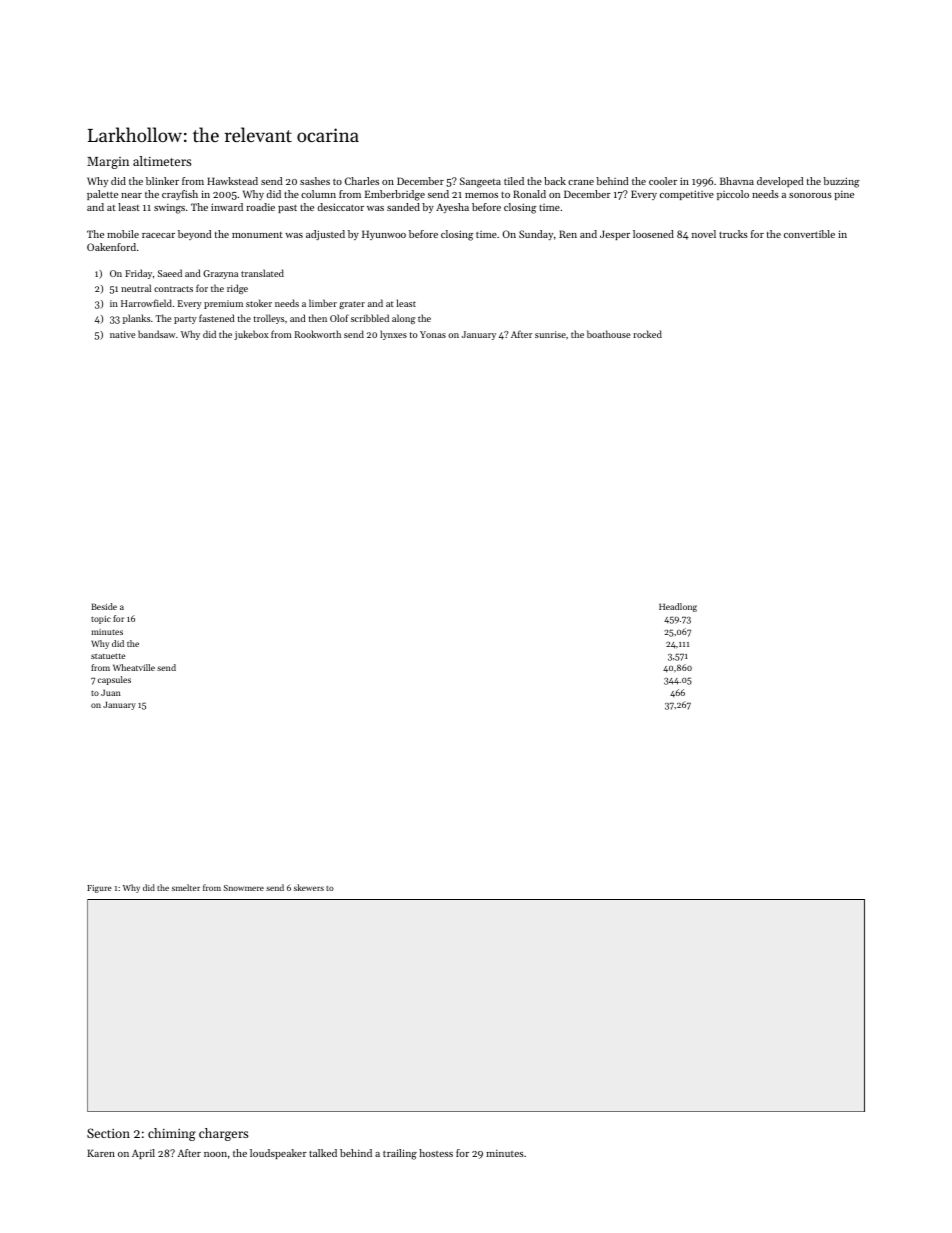 This image has width=952, height=1233. I want to click on trailing, so click(400, 1154).
